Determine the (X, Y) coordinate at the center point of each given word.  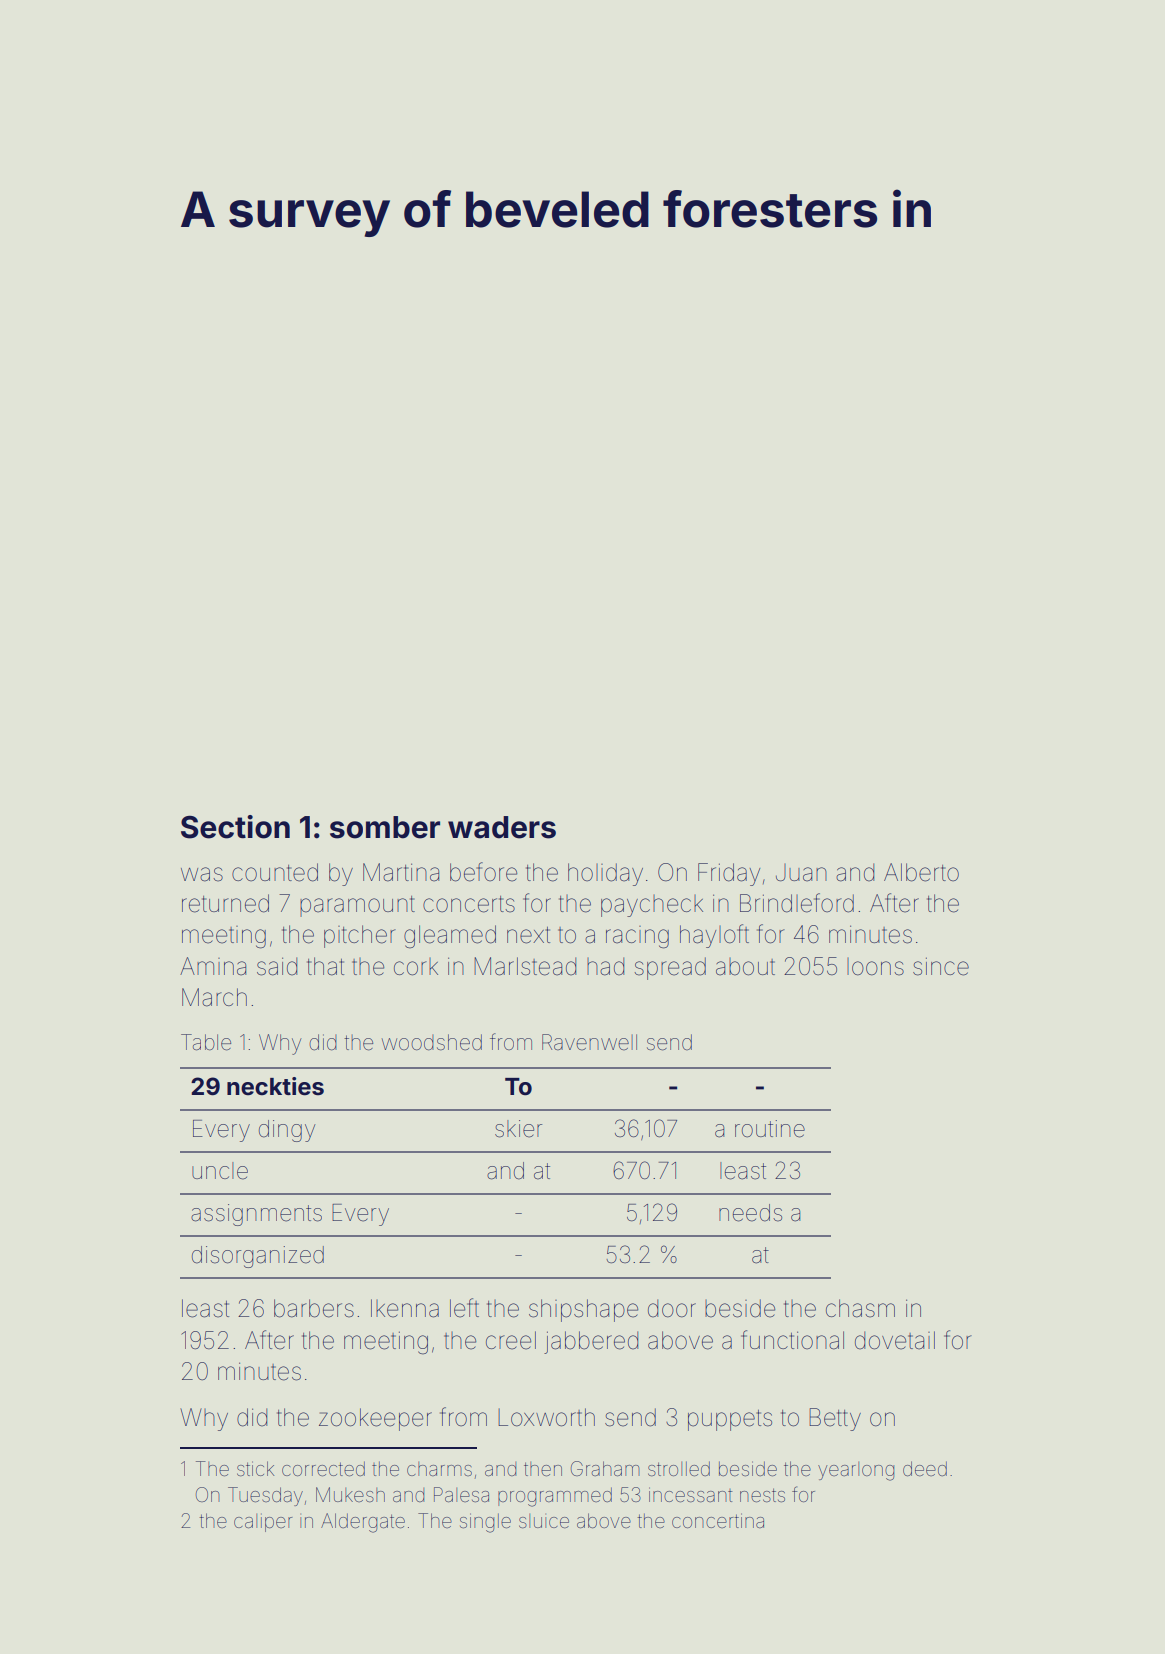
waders (502, 827)
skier (518, 1129)
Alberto (921, 872)
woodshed (432, 1042)
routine (770, 1129)
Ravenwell (589, 1042)
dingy (287, 1131)
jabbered (591, 1342)
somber (385, 827)
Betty (835, 1419)
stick (255, 1468)
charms (439, 1469)
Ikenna (405, 1308)
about (745, 967)
